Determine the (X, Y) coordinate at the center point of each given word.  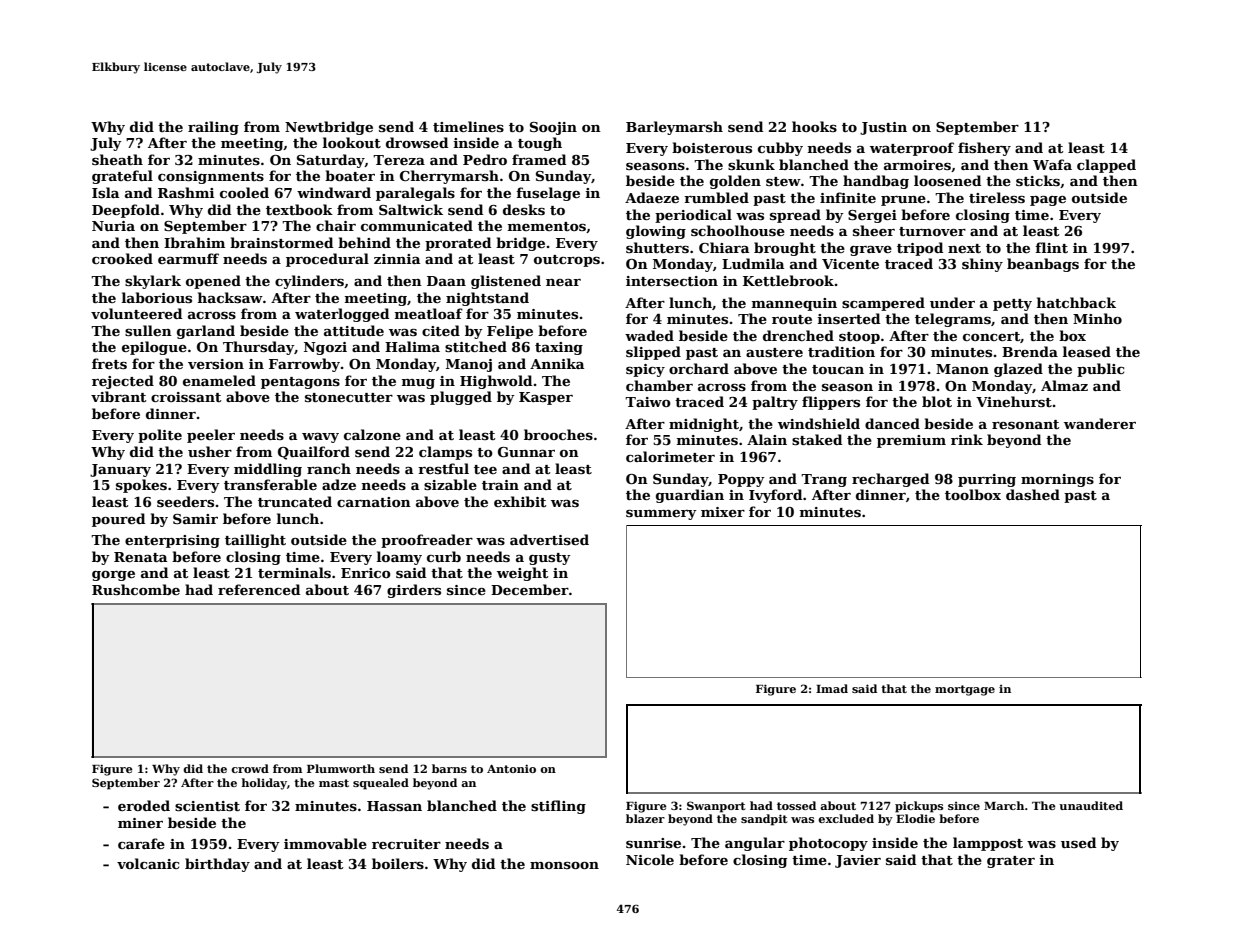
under (952, 302)
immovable (325, 843)
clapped (1106, 166)
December (530, 589)
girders (414, 591)
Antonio (511, 768)
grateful (122, 177)
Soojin (553, 128)
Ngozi (325, 348)
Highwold (496, 382)
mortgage (965, 690)
